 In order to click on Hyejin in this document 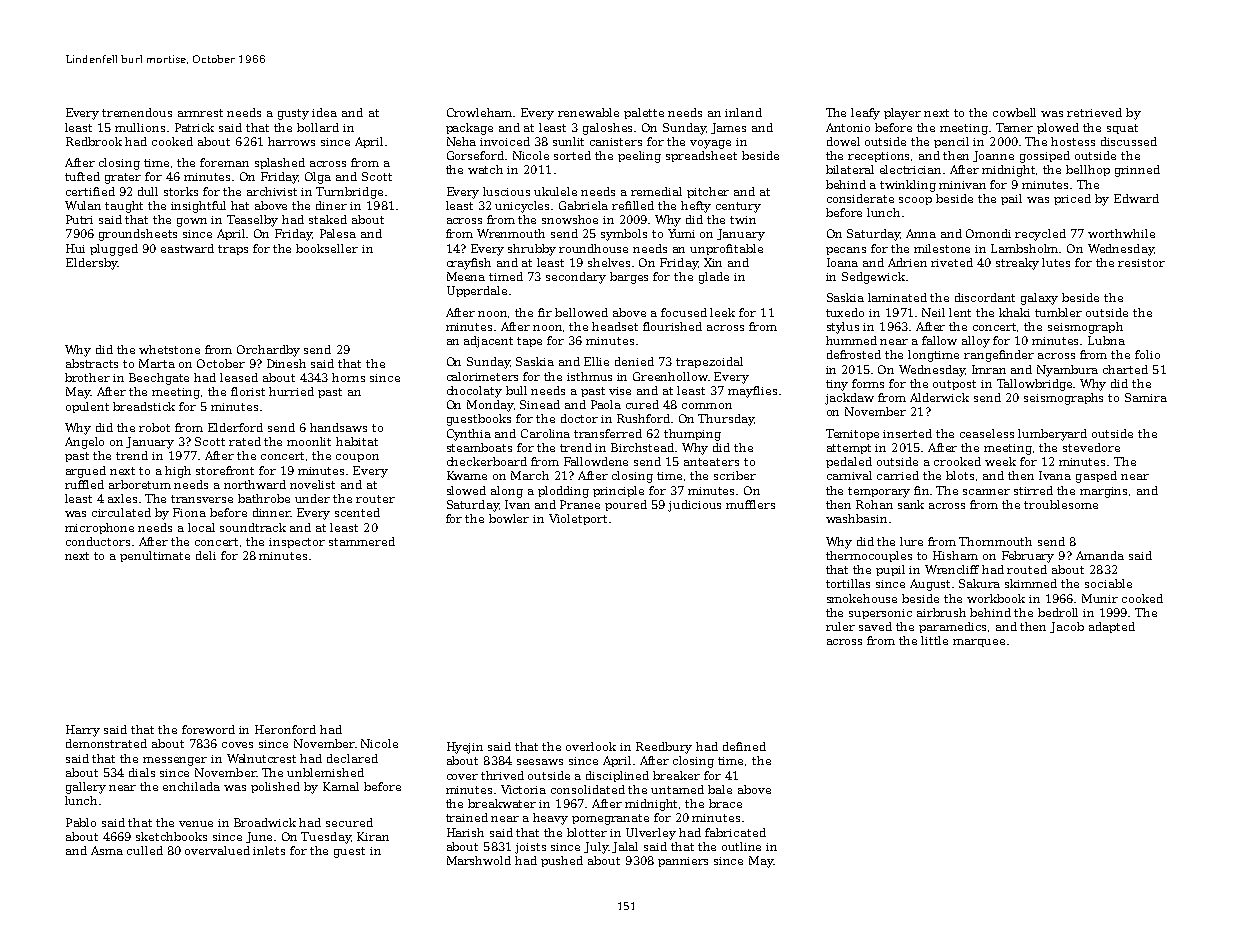, I will do `click(465, 748)`.
